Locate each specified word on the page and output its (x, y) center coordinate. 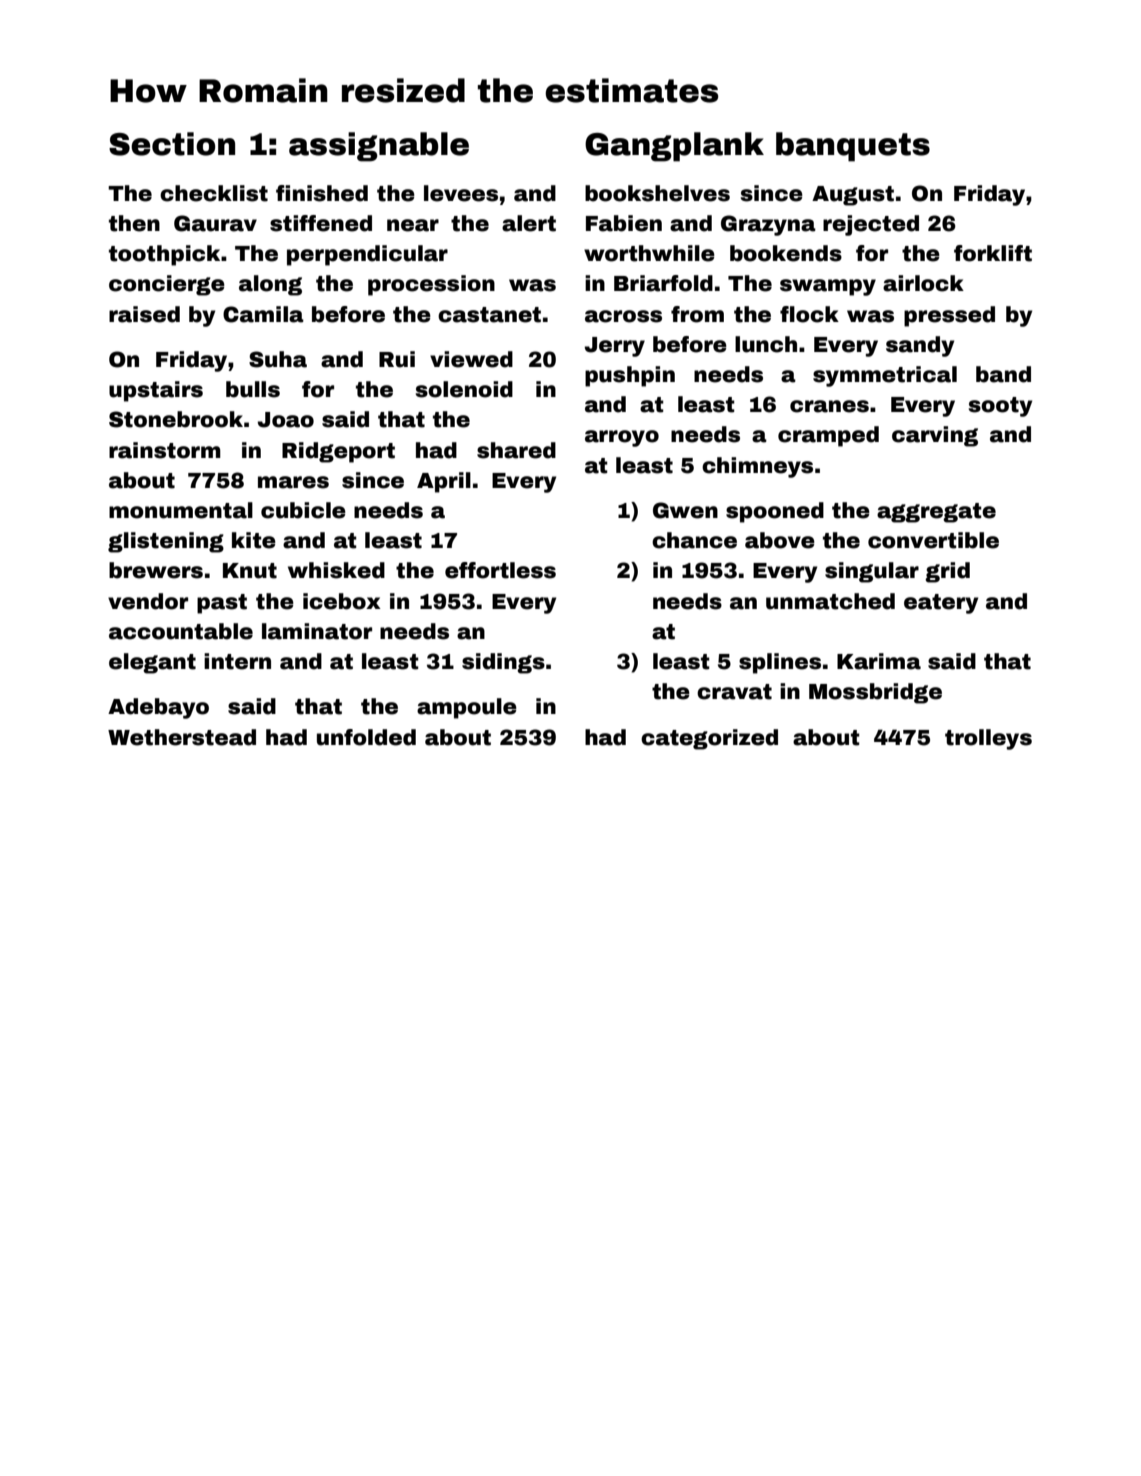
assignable (379, 147)
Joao (286, 420)
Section (172, 144)
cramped (828, 436)
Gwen (685, 510)
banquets (853, 147)
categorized (709, 739)
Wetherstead (182, 737)
